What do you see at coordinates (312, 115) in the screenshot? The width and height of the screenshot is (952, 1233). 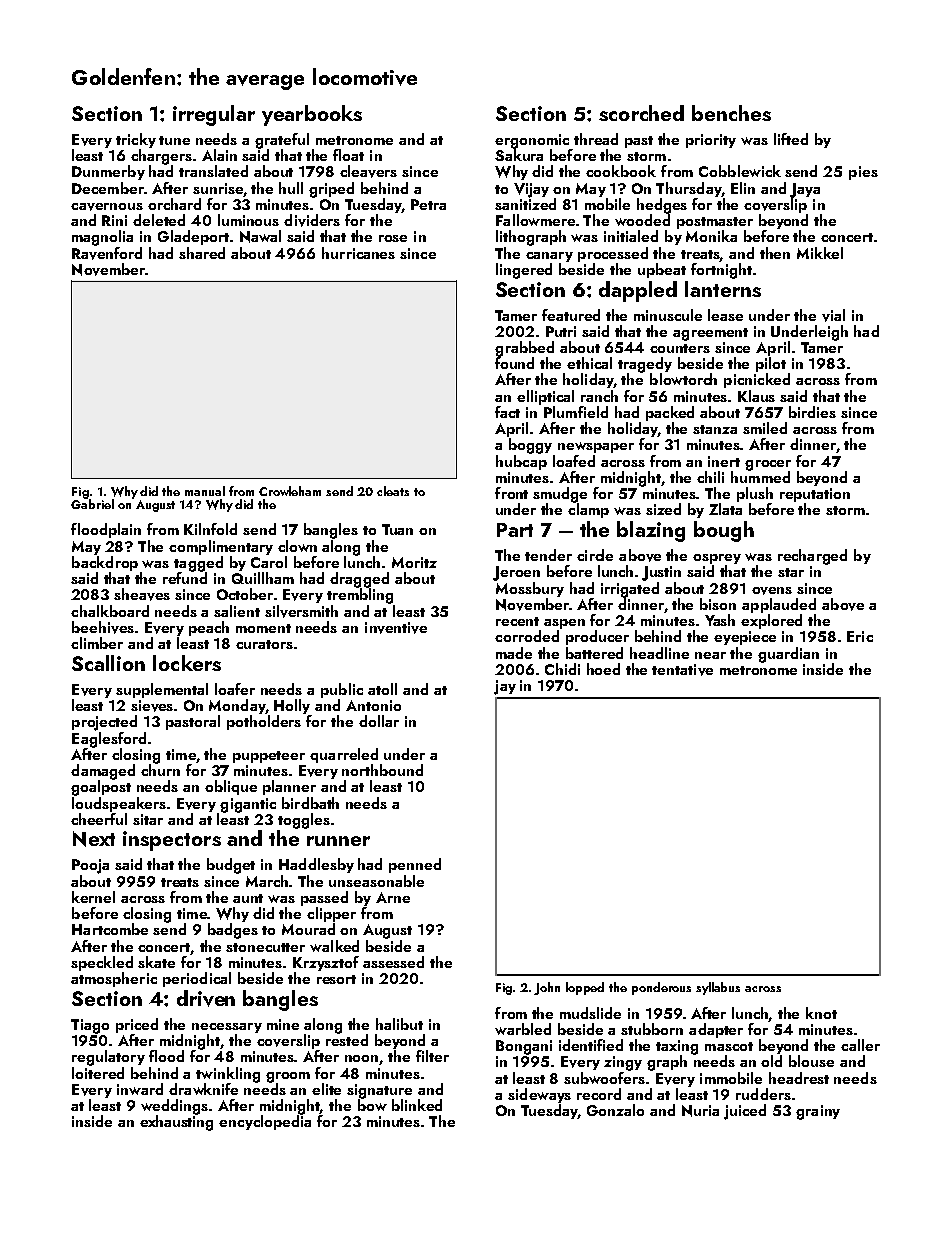 I see `yearbooks` at bounding box center [312, 115].
